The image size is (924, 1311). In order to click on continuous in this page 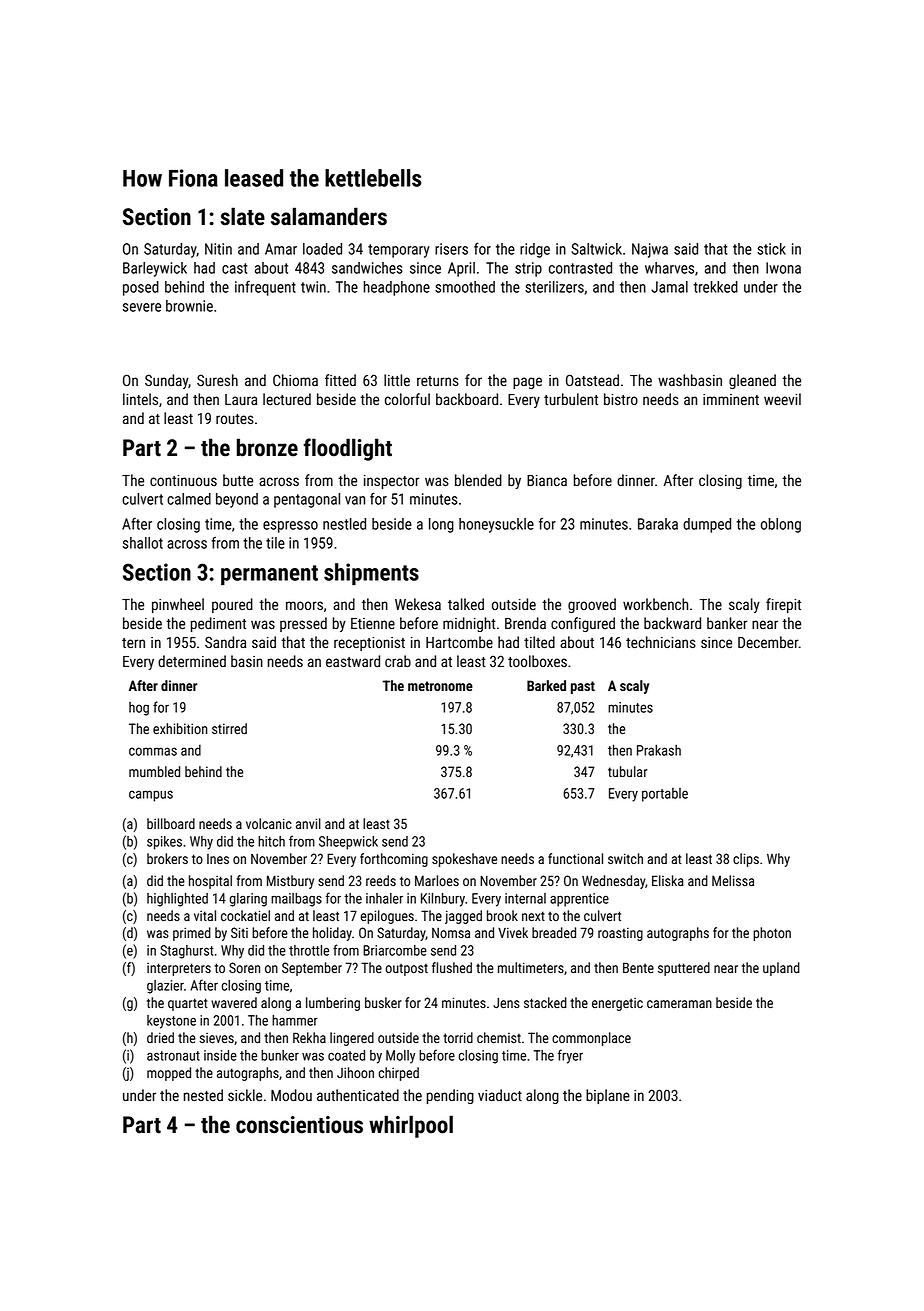, I will do `click(183, 480)`.
